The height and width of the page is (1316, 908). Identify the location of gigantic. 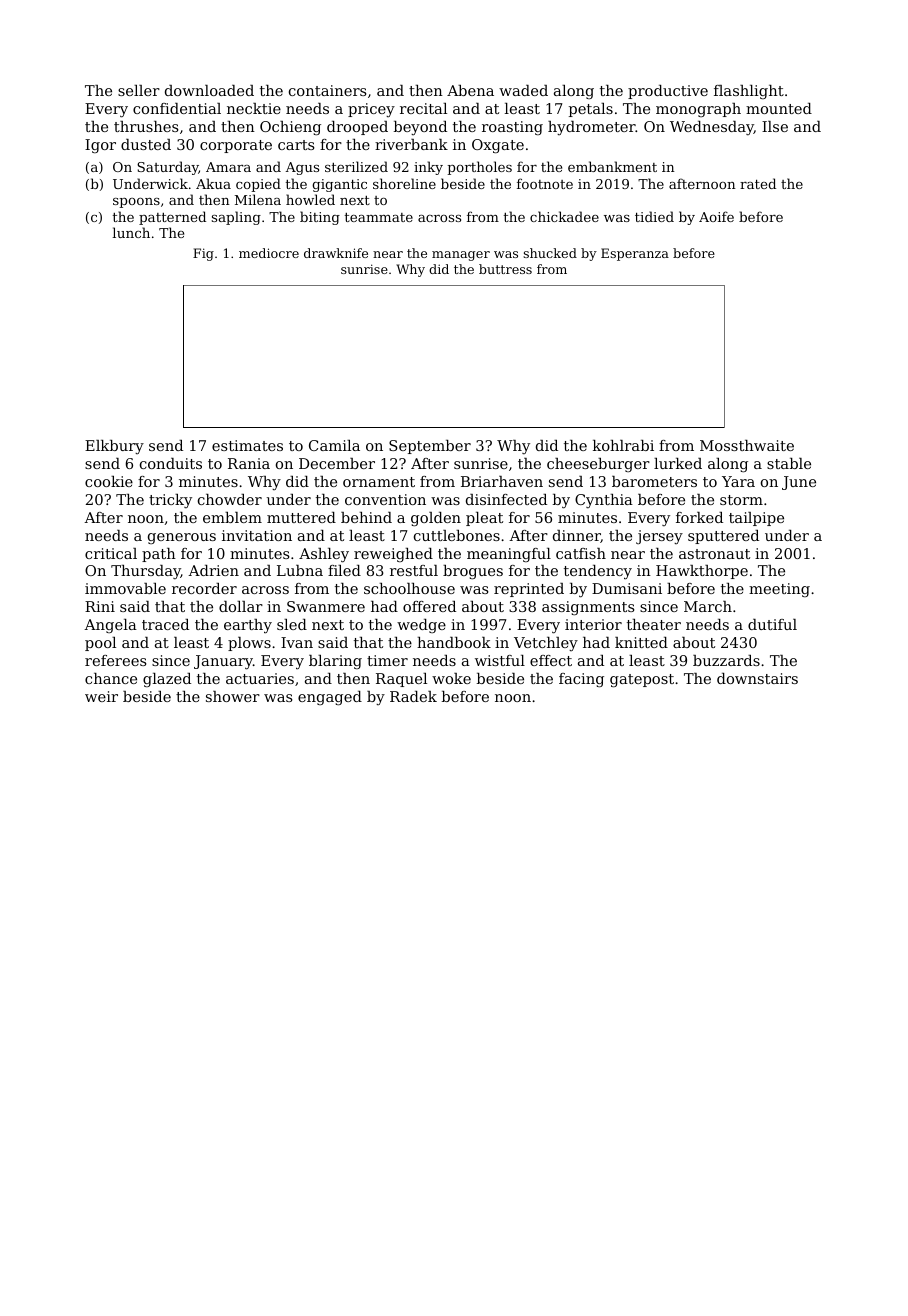
(339, 185).
